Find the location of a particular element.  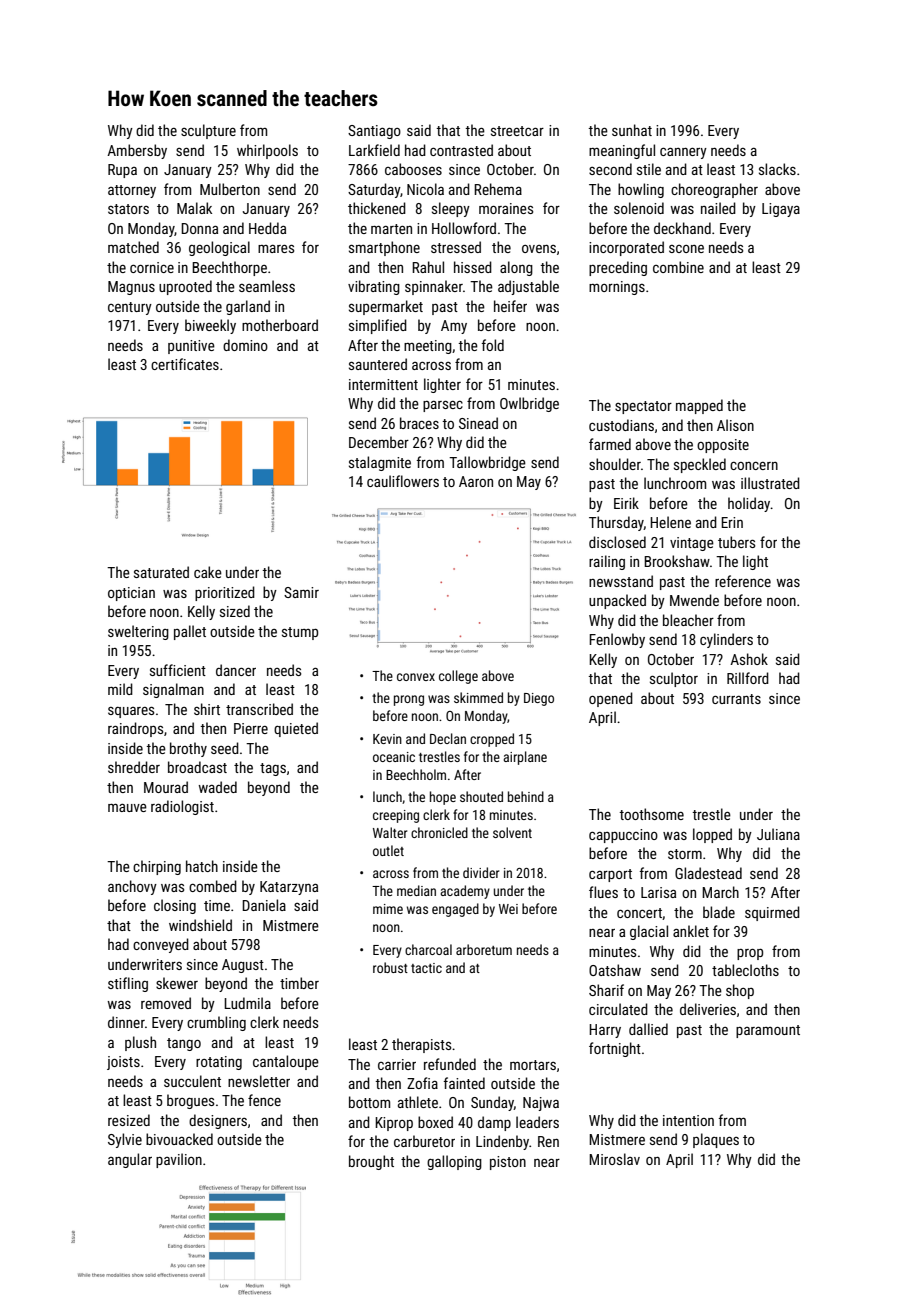

stalagmite is located at coordinates (380, 463).
